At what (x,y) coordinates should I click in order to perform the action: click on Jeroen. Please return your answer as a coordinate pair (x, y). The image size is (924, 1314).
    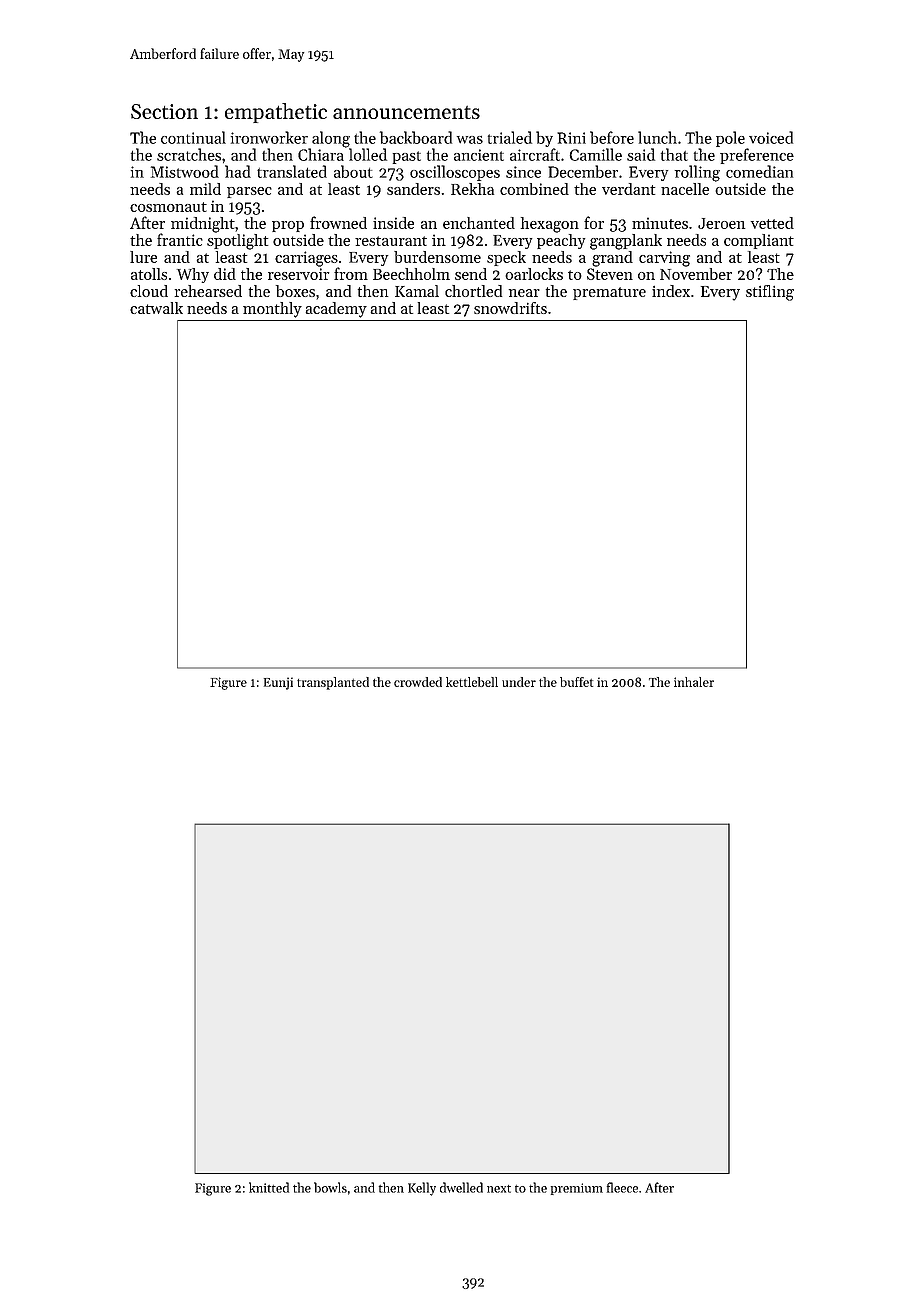
    Looking at the image, I should click on (721, 223).
